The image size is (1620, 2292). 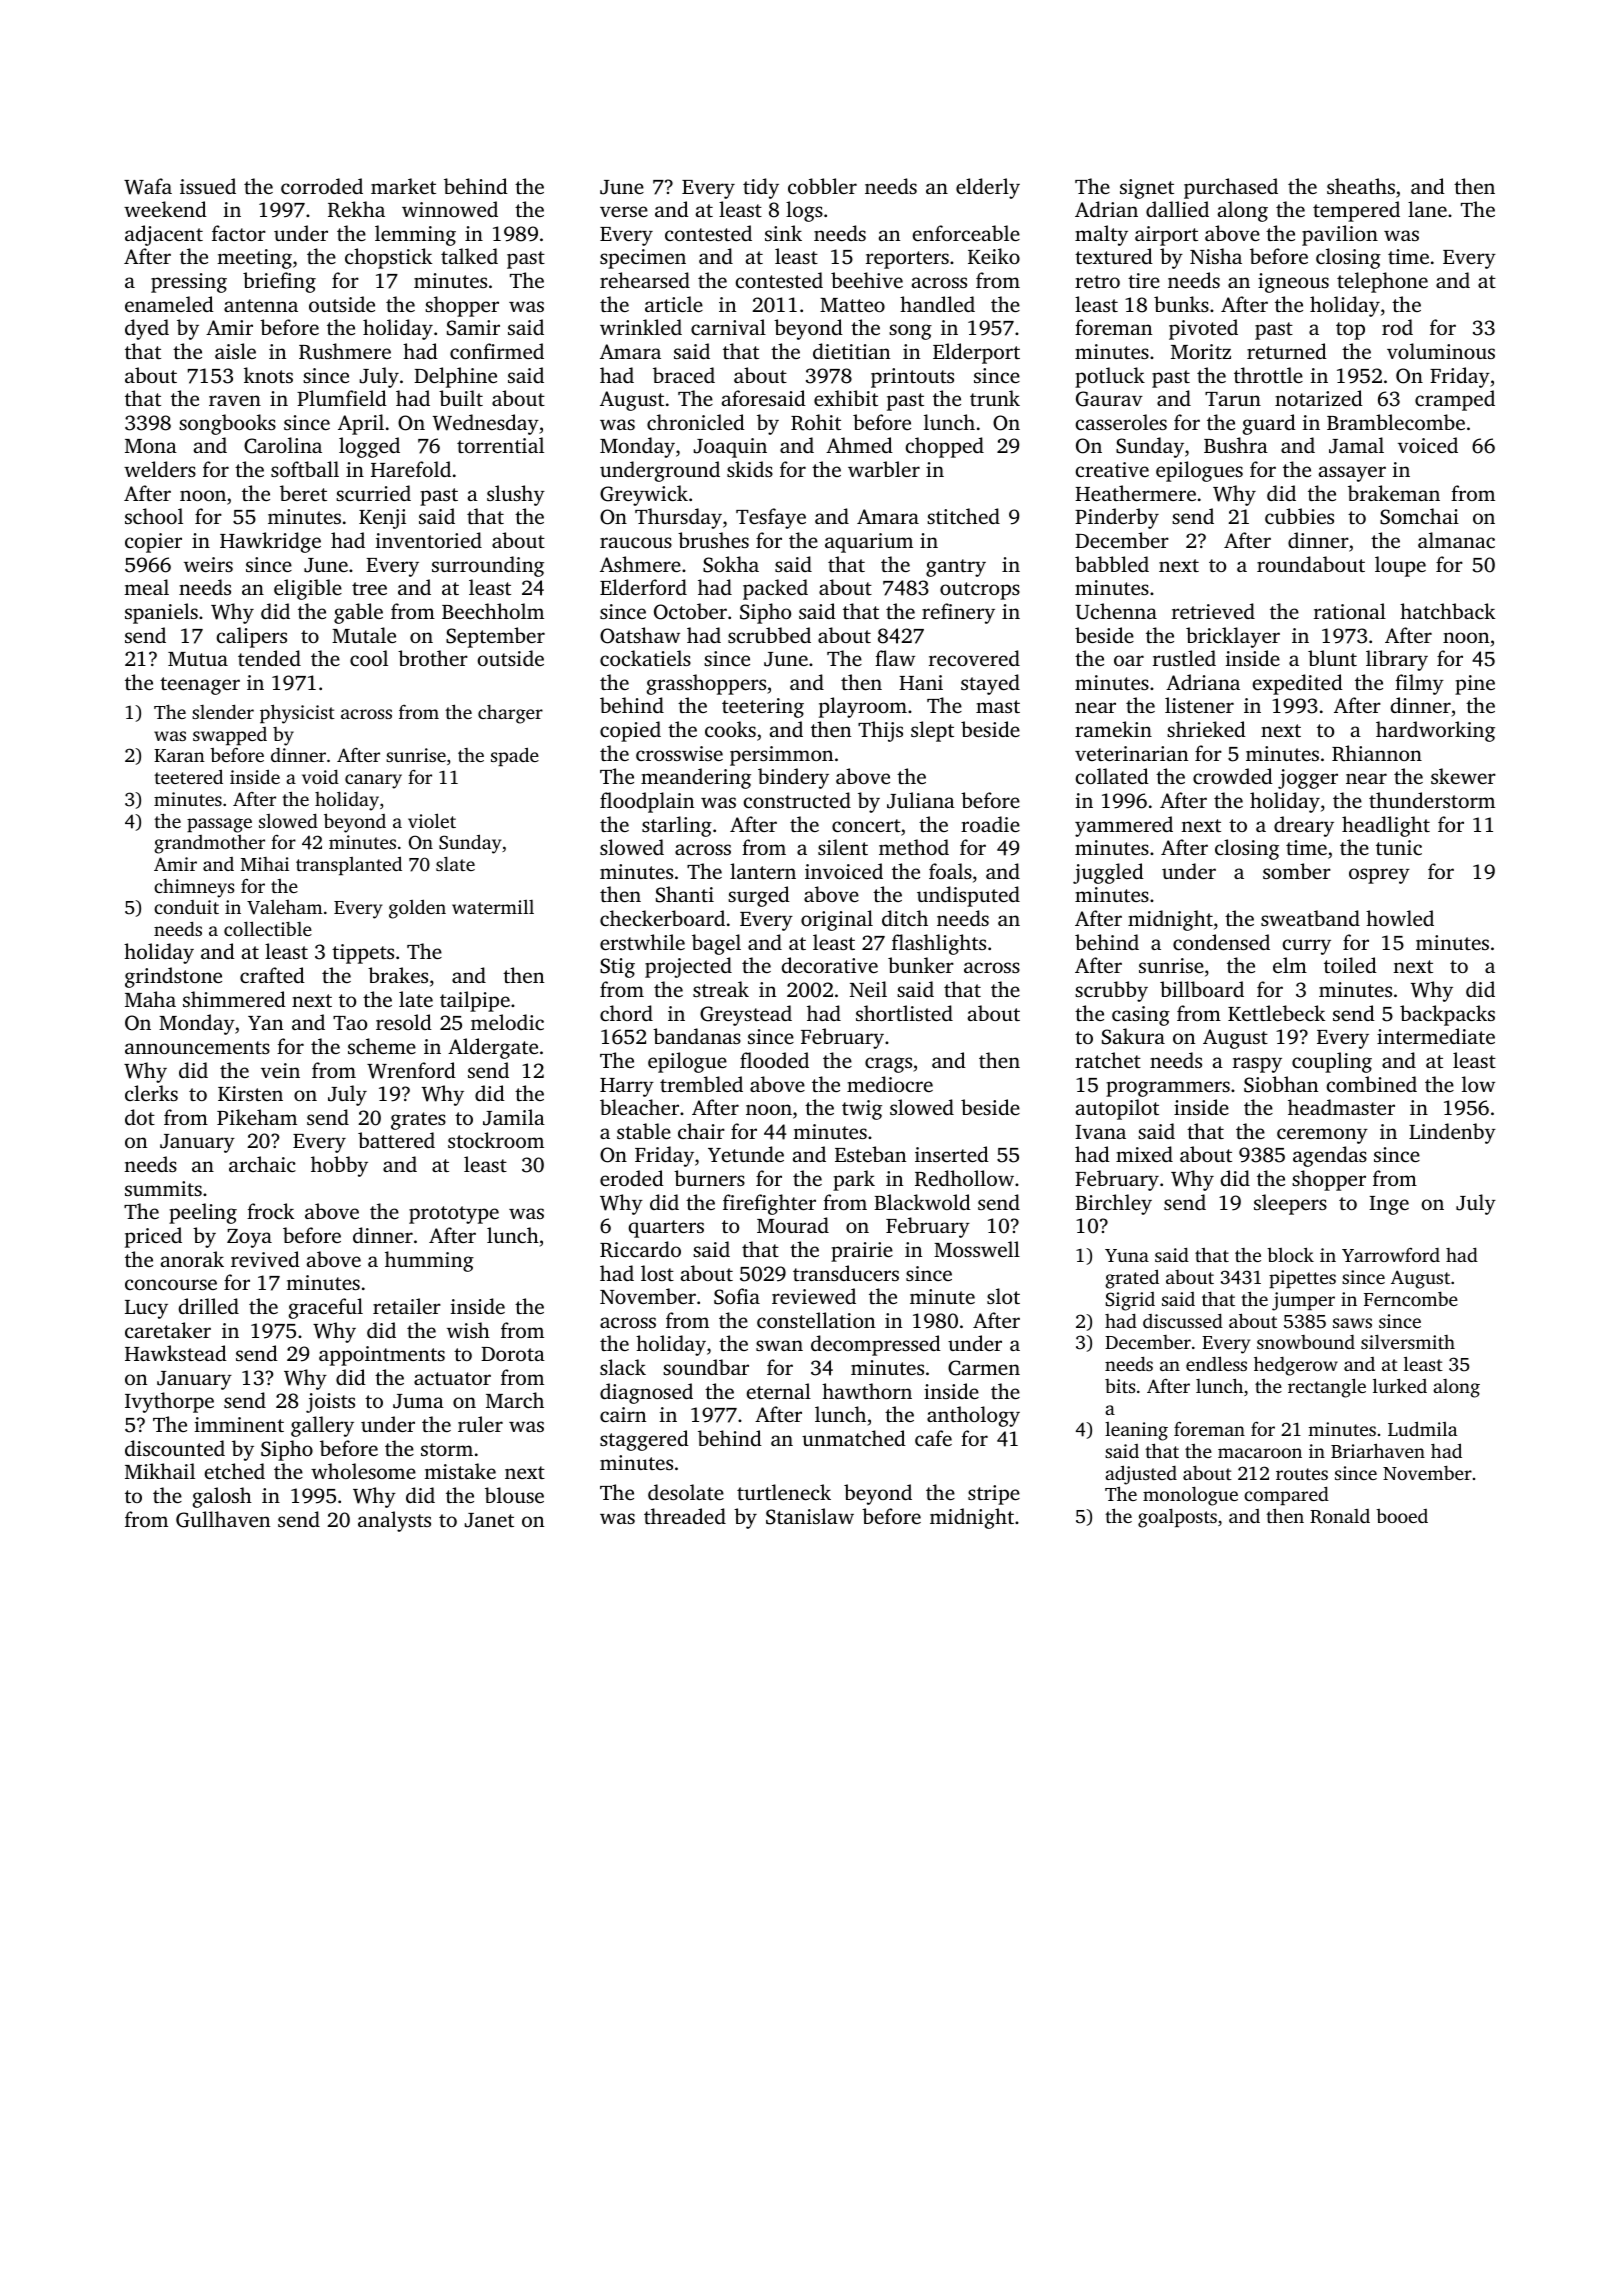 I want to click on void, so click(x=320, y=776).
